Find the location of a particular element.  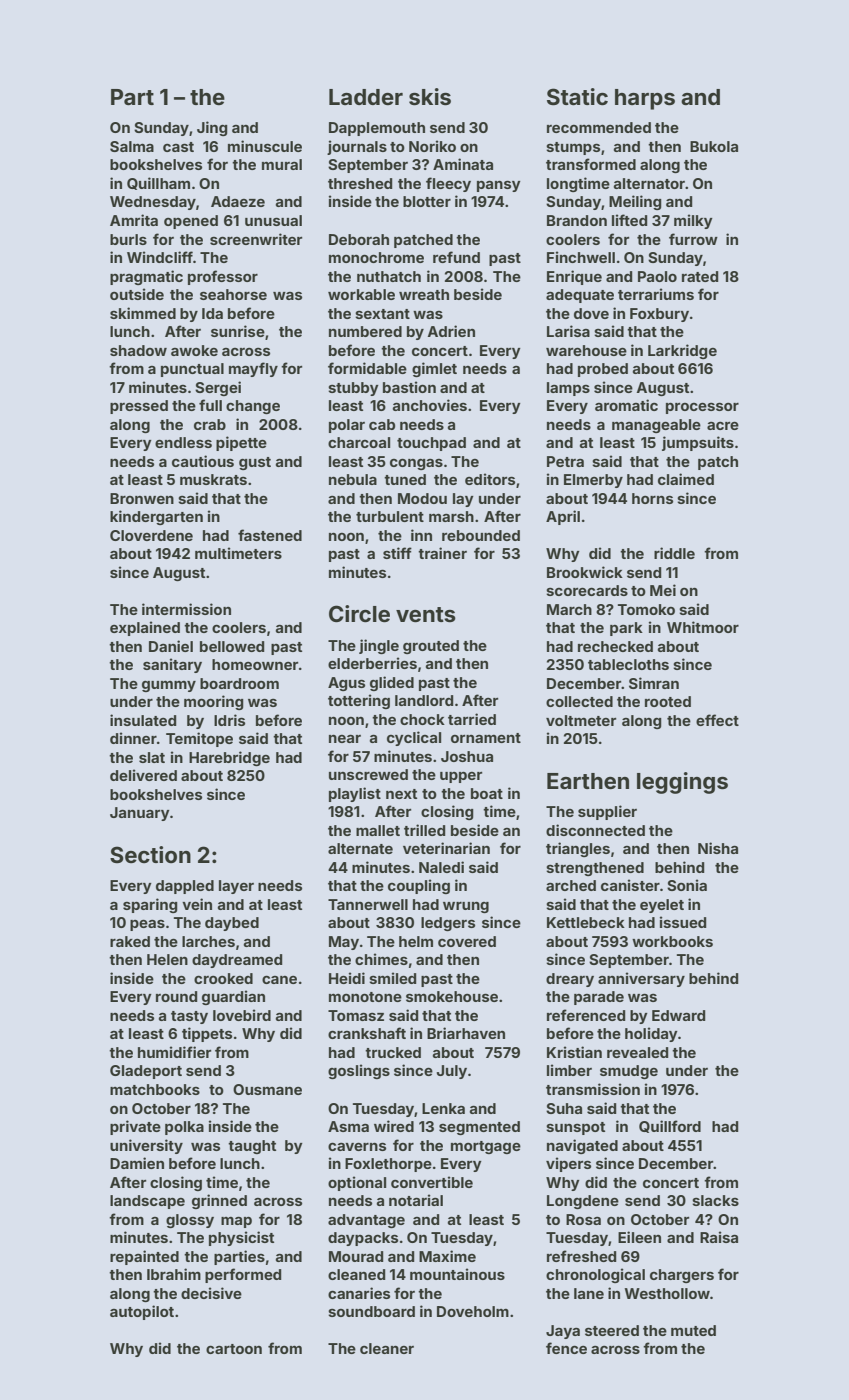

Damien is located at coordinates (137, 1163).
